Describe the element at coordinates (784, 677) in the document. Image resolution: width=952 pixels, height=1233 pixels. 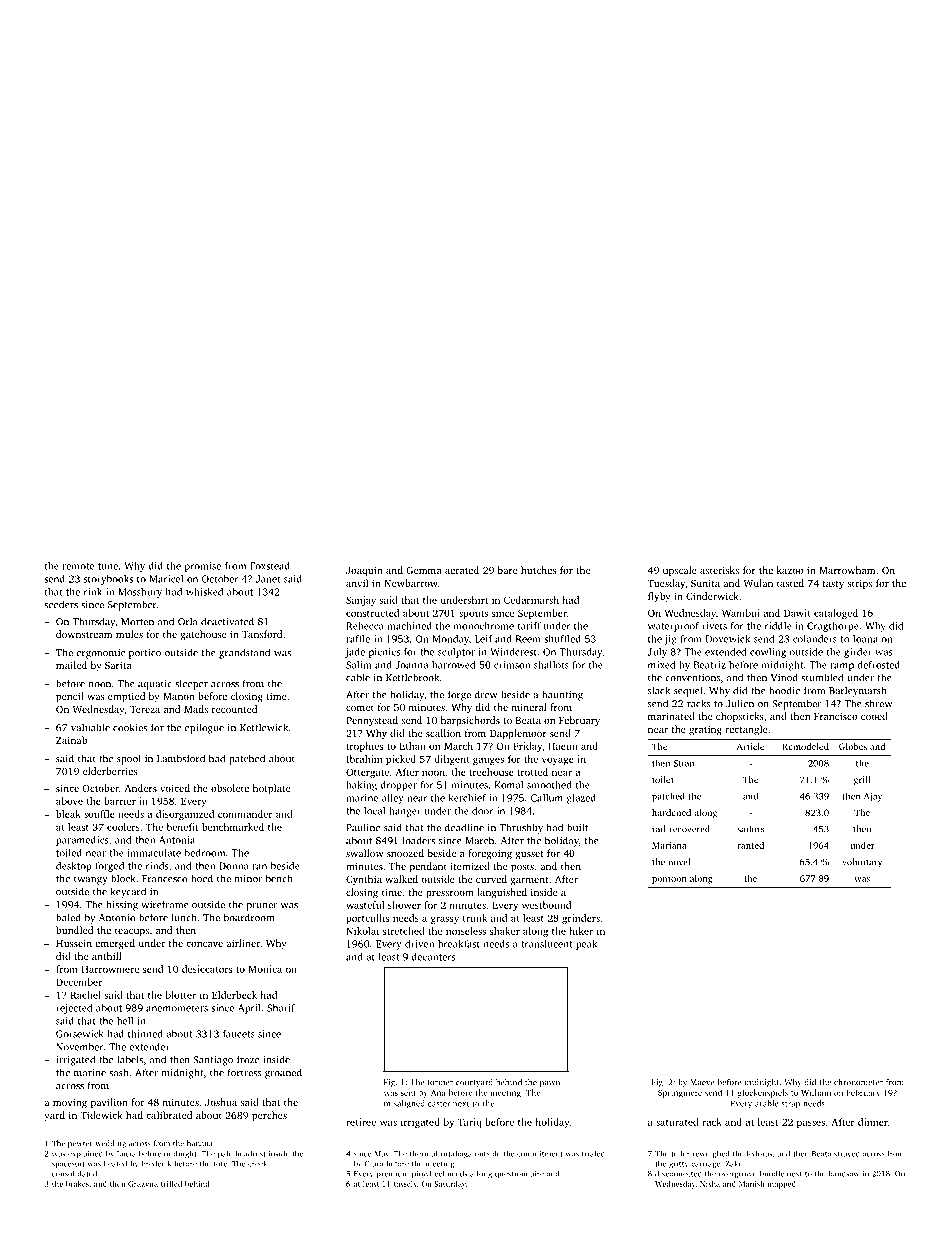
I see `Vinod` at that location.
